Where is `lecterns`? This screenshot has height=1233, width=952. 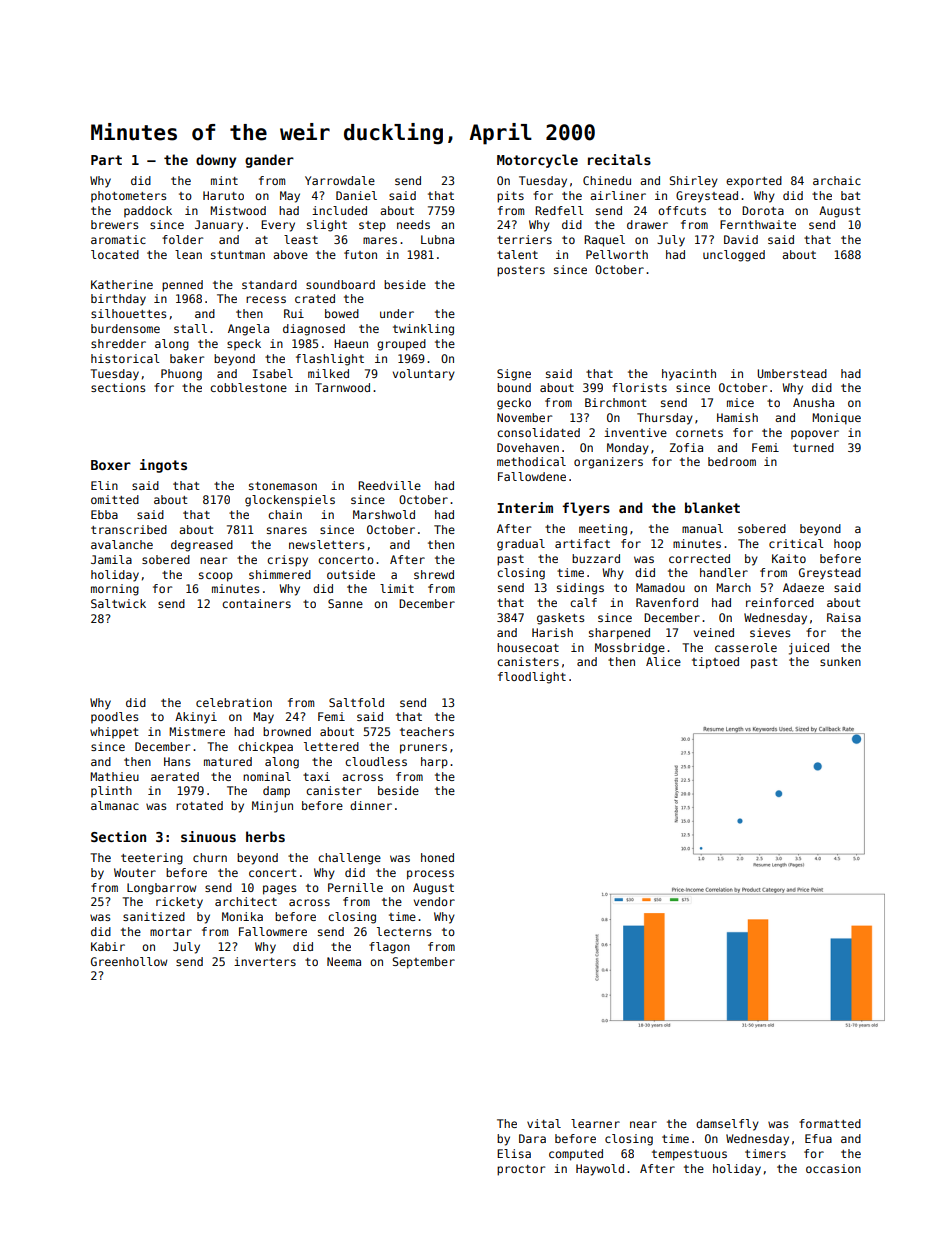 lecterns is located at coordinates (404, 931).
